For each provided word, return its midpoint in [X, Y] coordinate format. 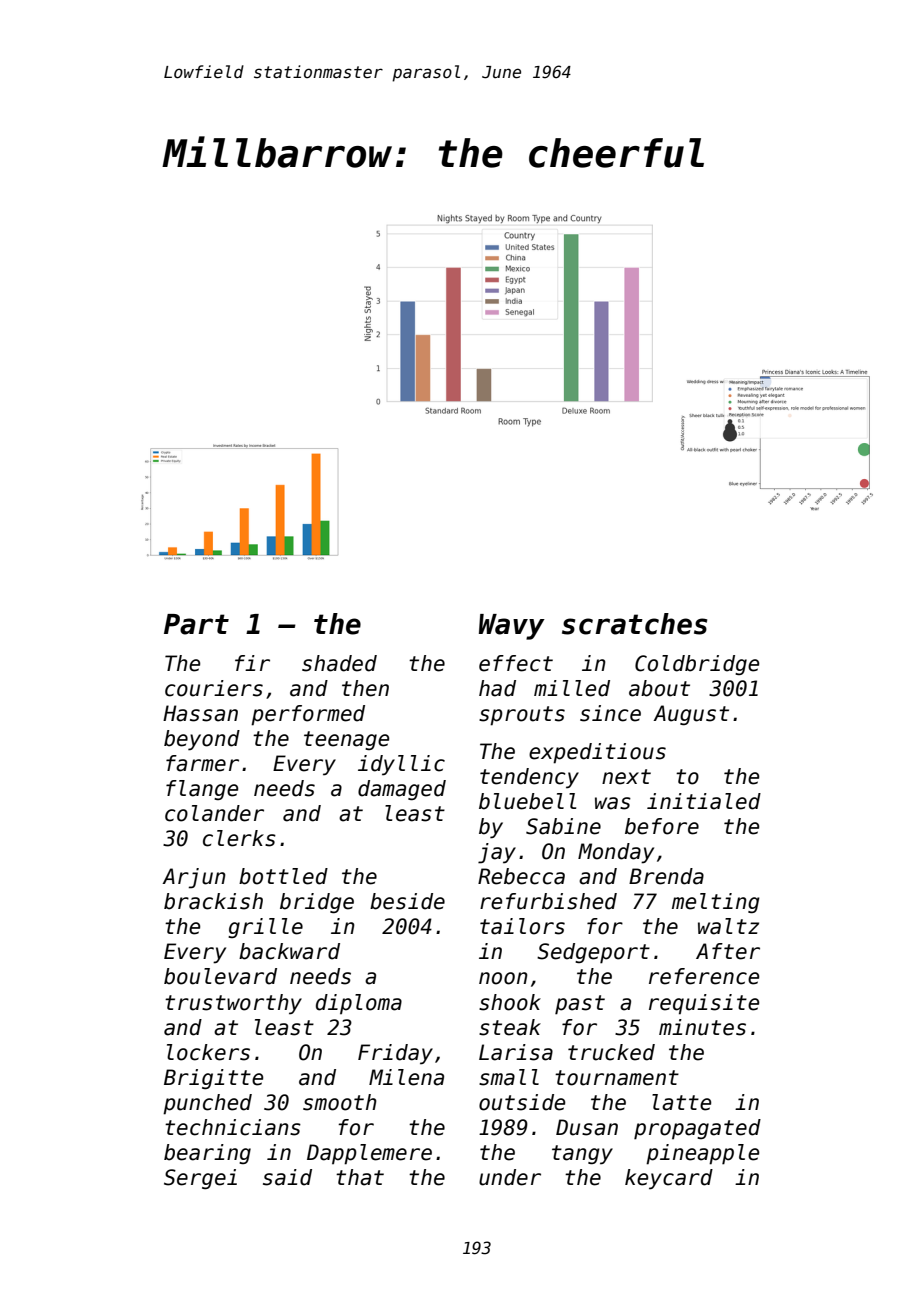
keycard [669, 1179]
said [287, 1177]
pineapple [702, 1154]
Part [196, 624]
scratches [634, 624]
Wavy [512, 627]
